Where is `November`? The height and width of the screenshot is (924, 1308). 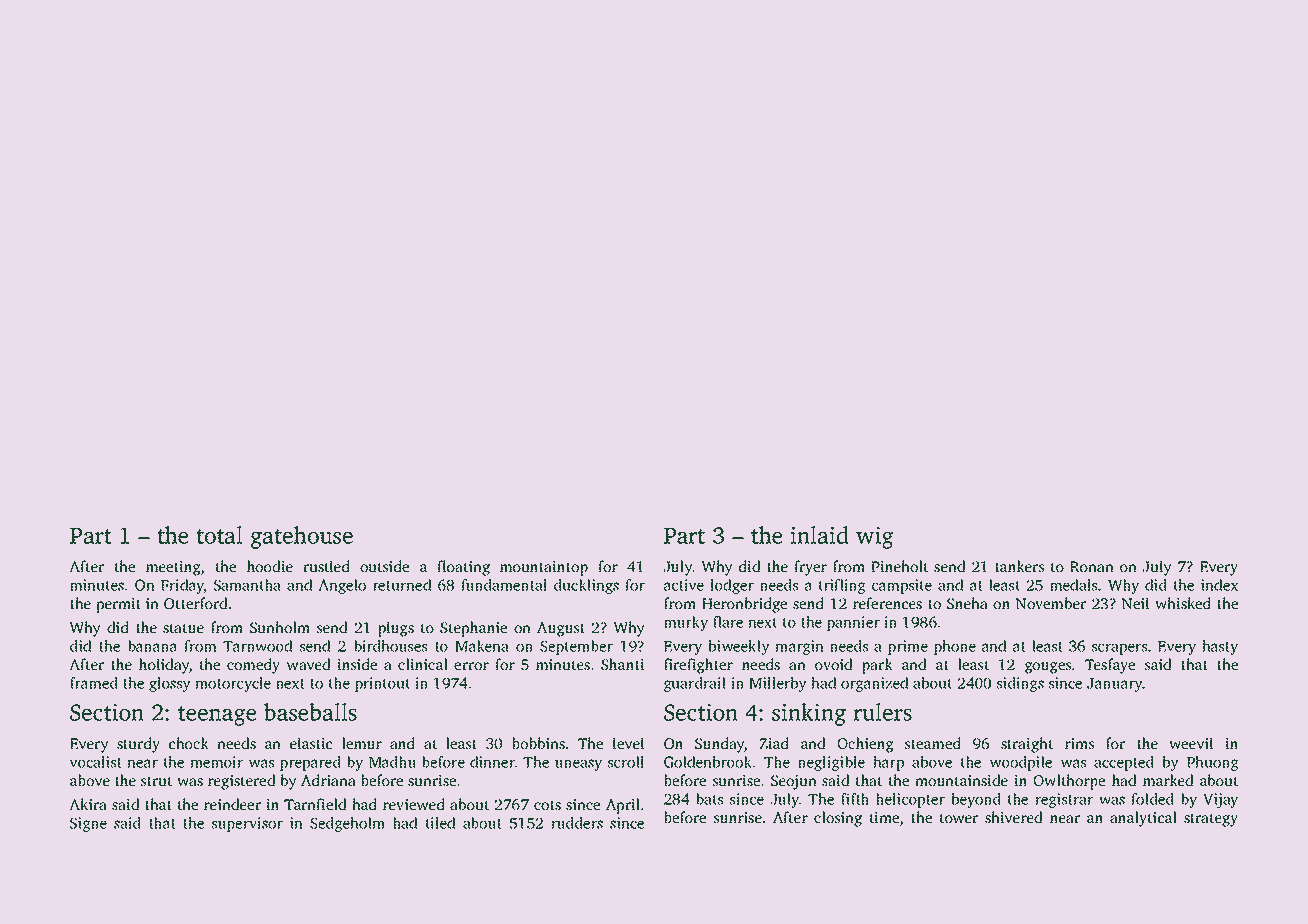
November is located at coordinates (1051, 603).
